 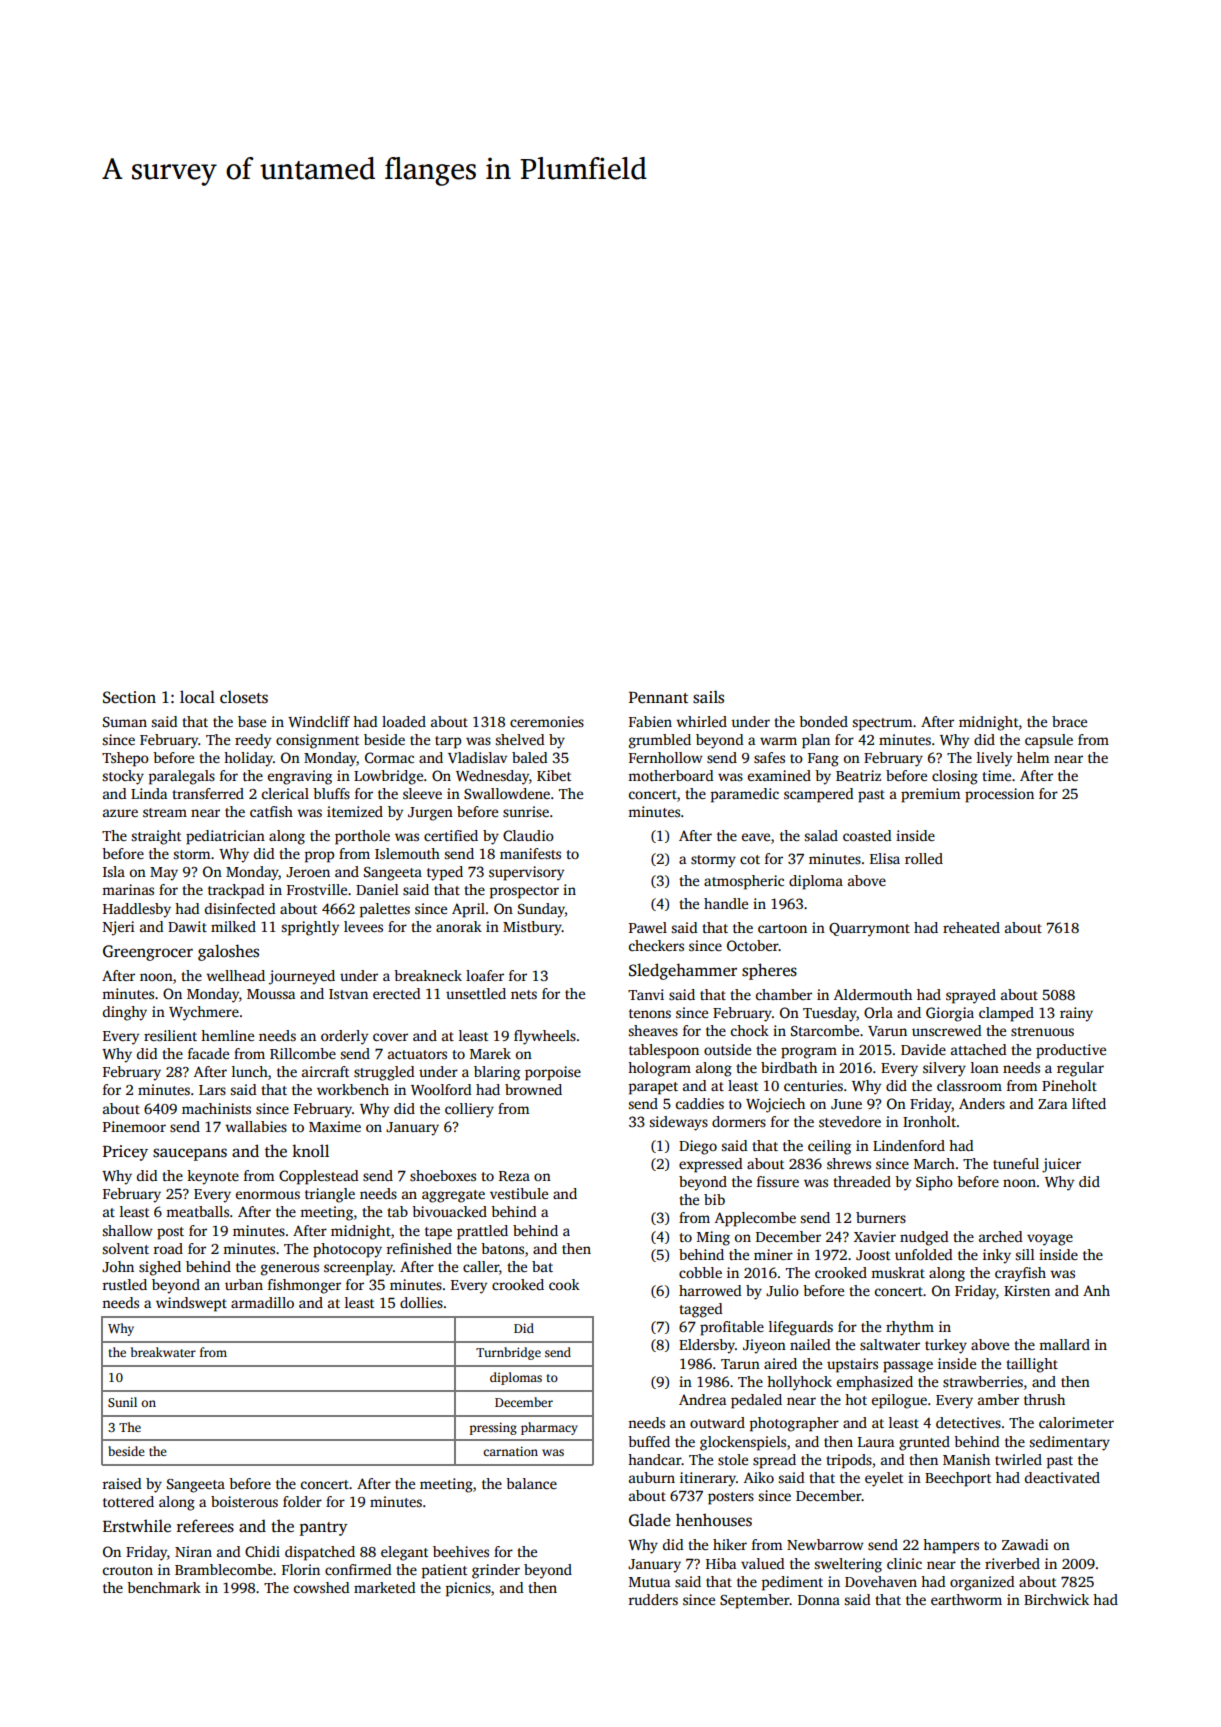 I want to click on procession, so click(x=999, y=795).
